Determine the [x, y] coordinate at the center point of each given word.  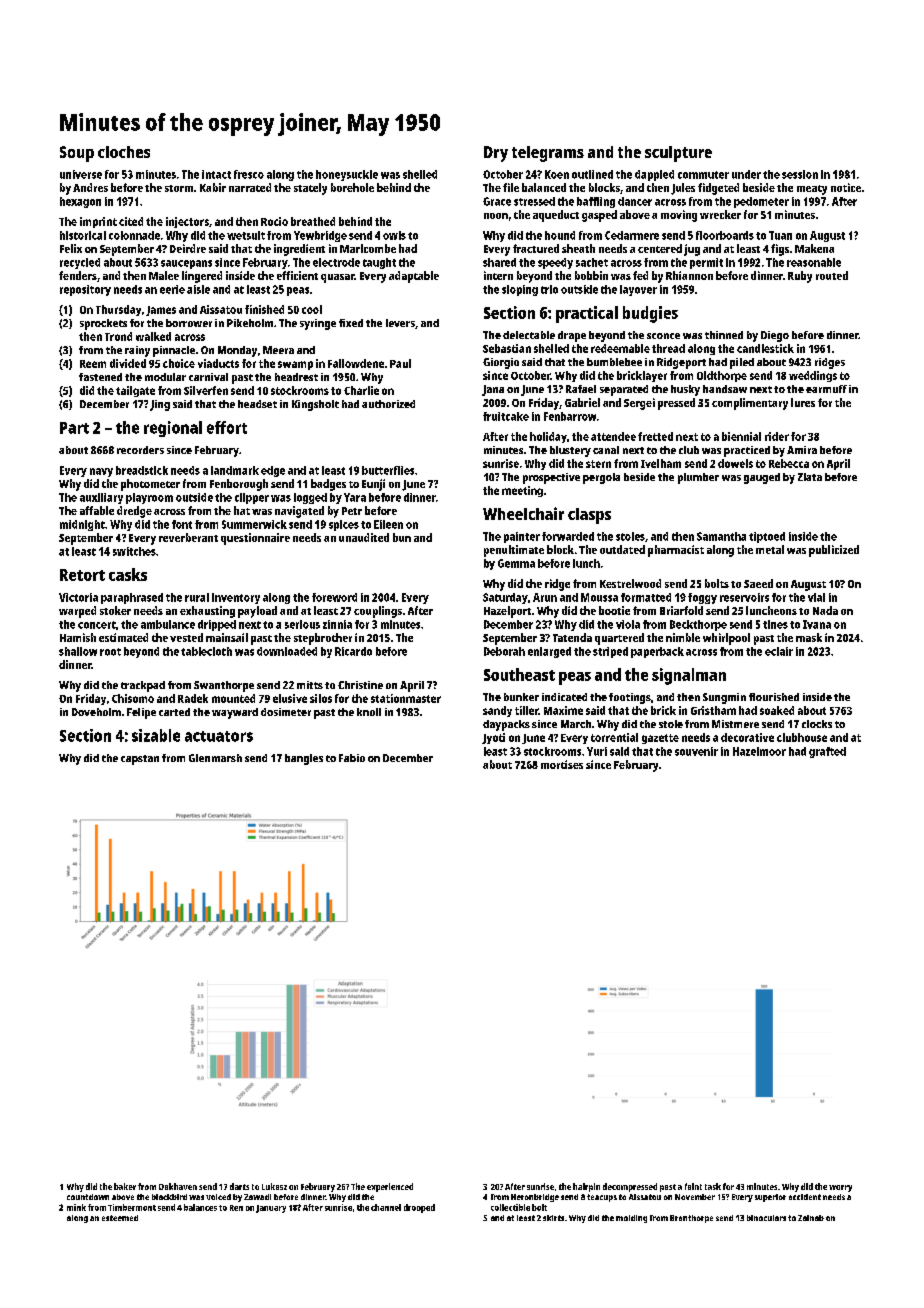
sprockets [103, 324]
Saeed [758, 583]
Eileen [388, 524]
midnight [82, 525]
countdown [88, 1197]
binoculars [766, 1218]
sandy [497, 711]
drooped [419, 1208]
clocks [817, 724]
